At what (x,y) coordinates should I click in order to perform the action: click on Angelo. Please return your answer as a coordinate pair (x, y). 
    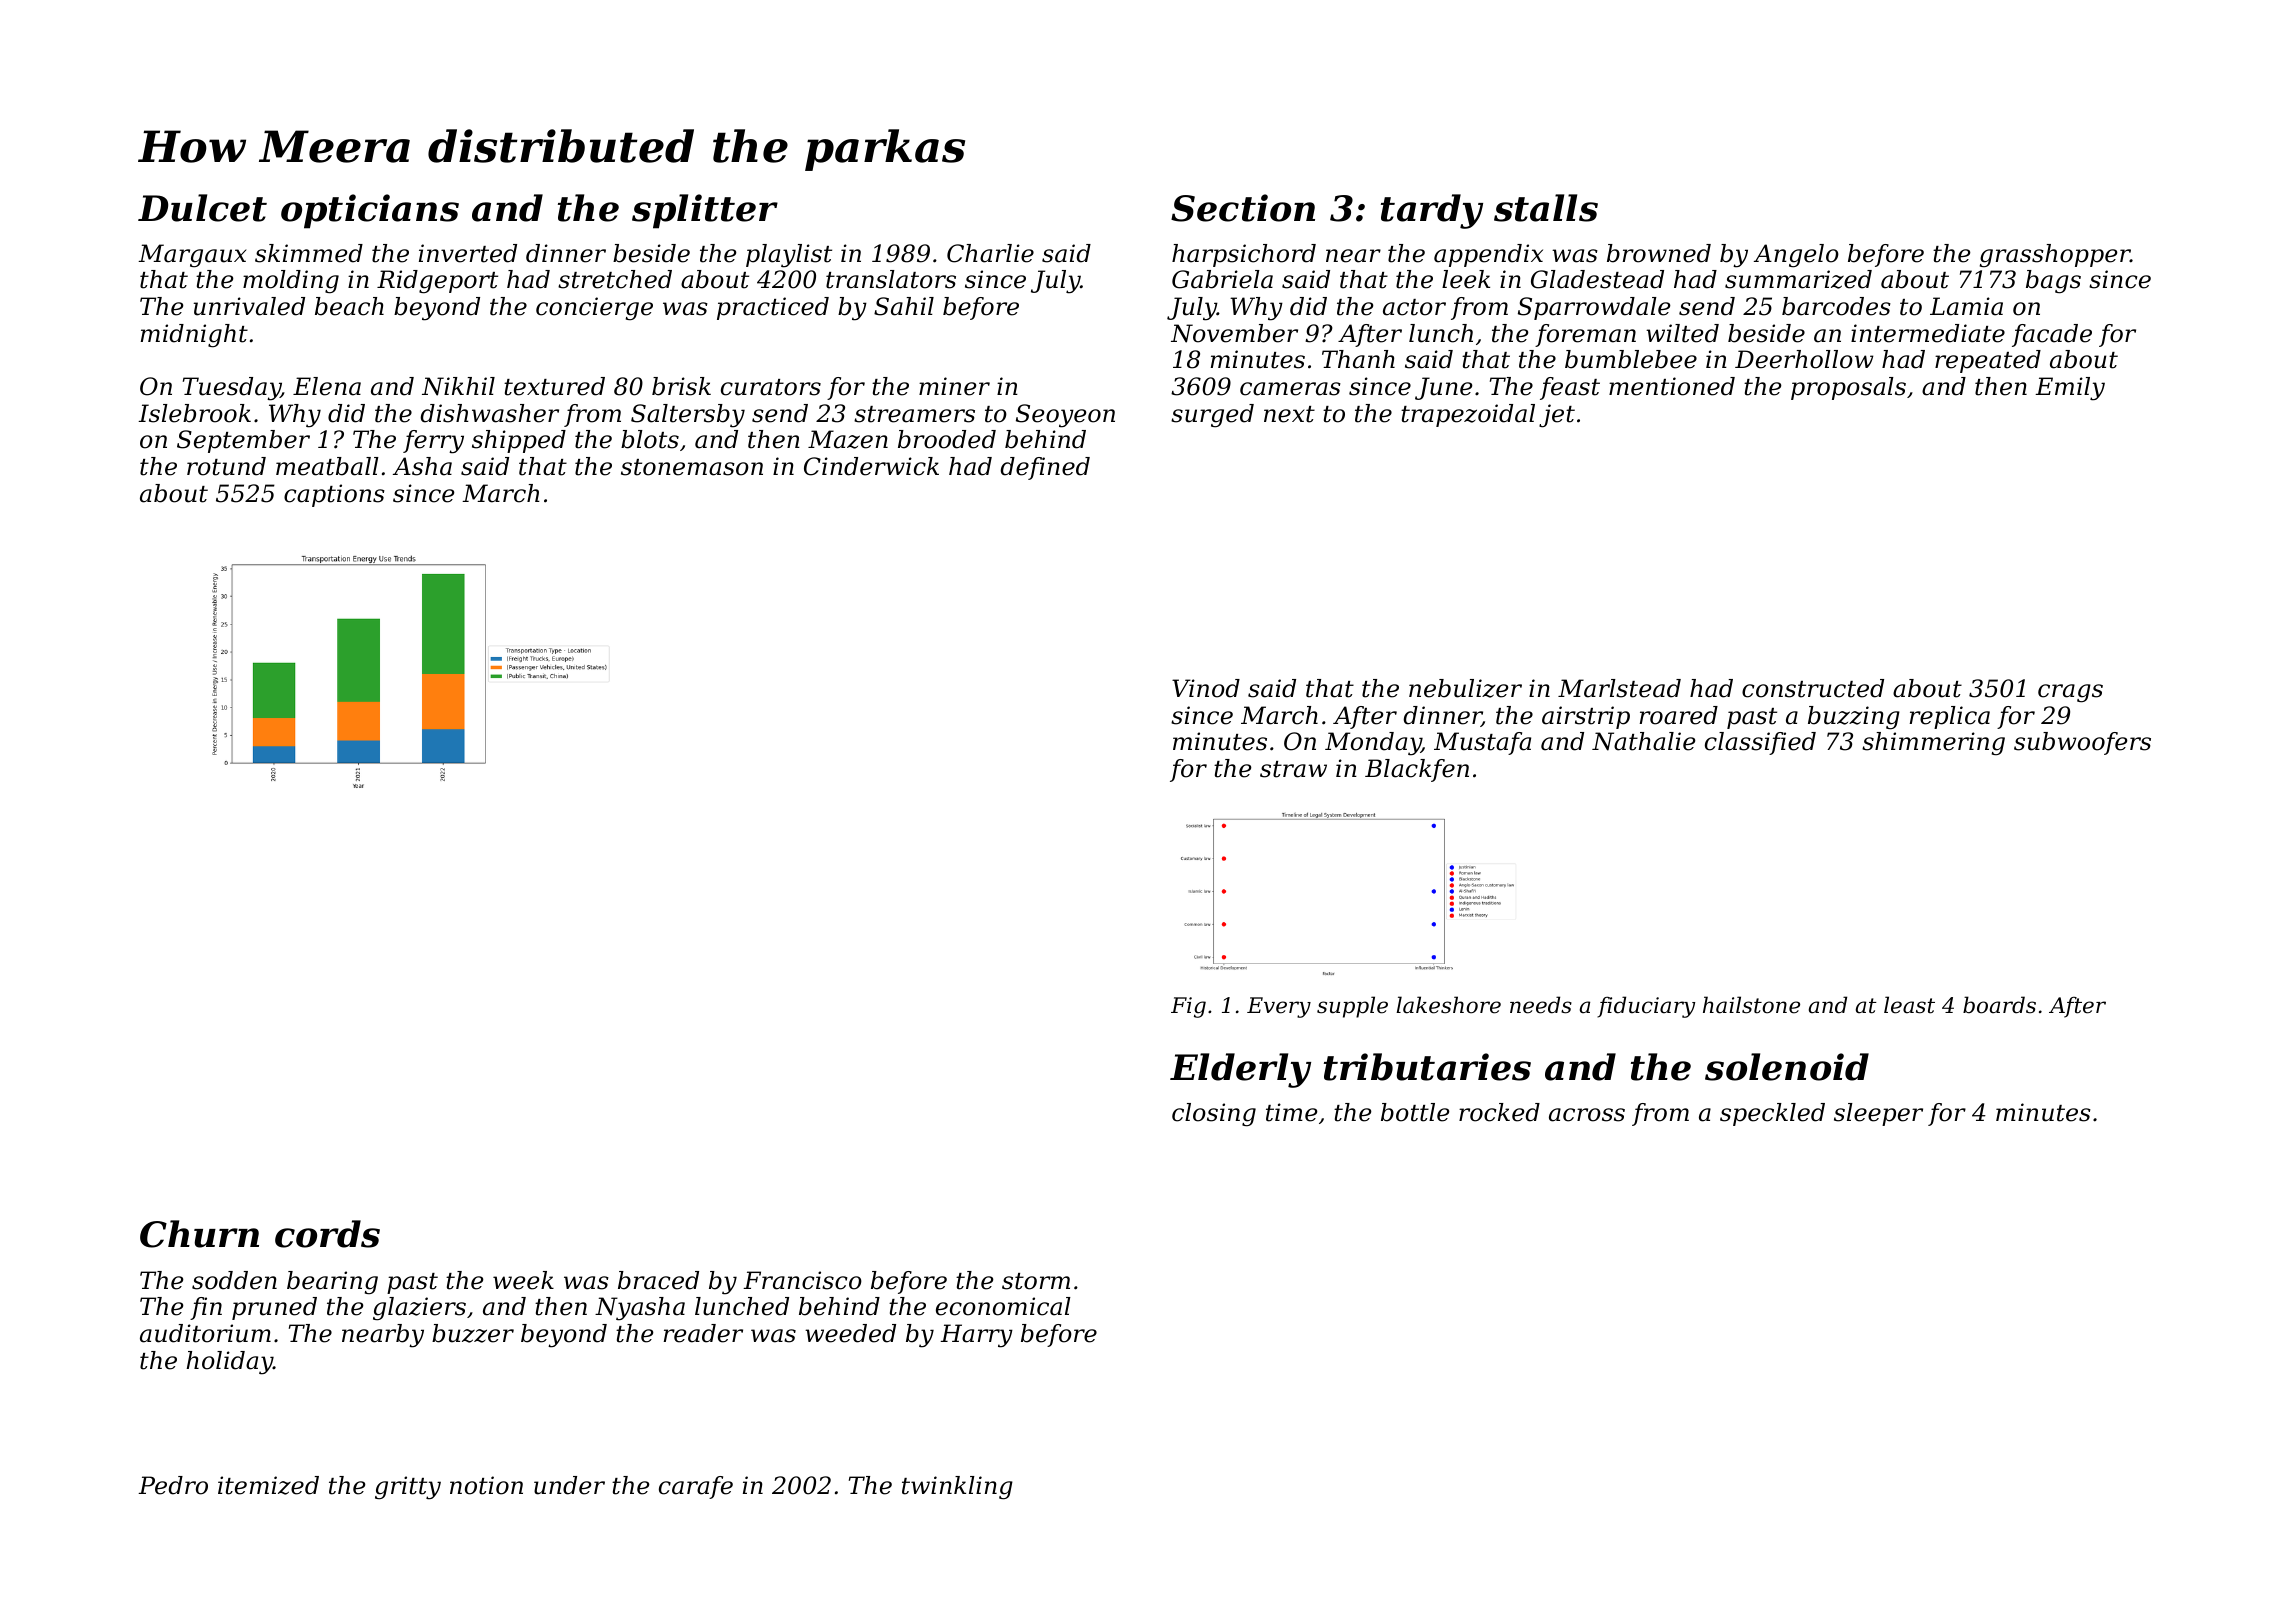
    Looking at the image, I should click on (1796, 256).
